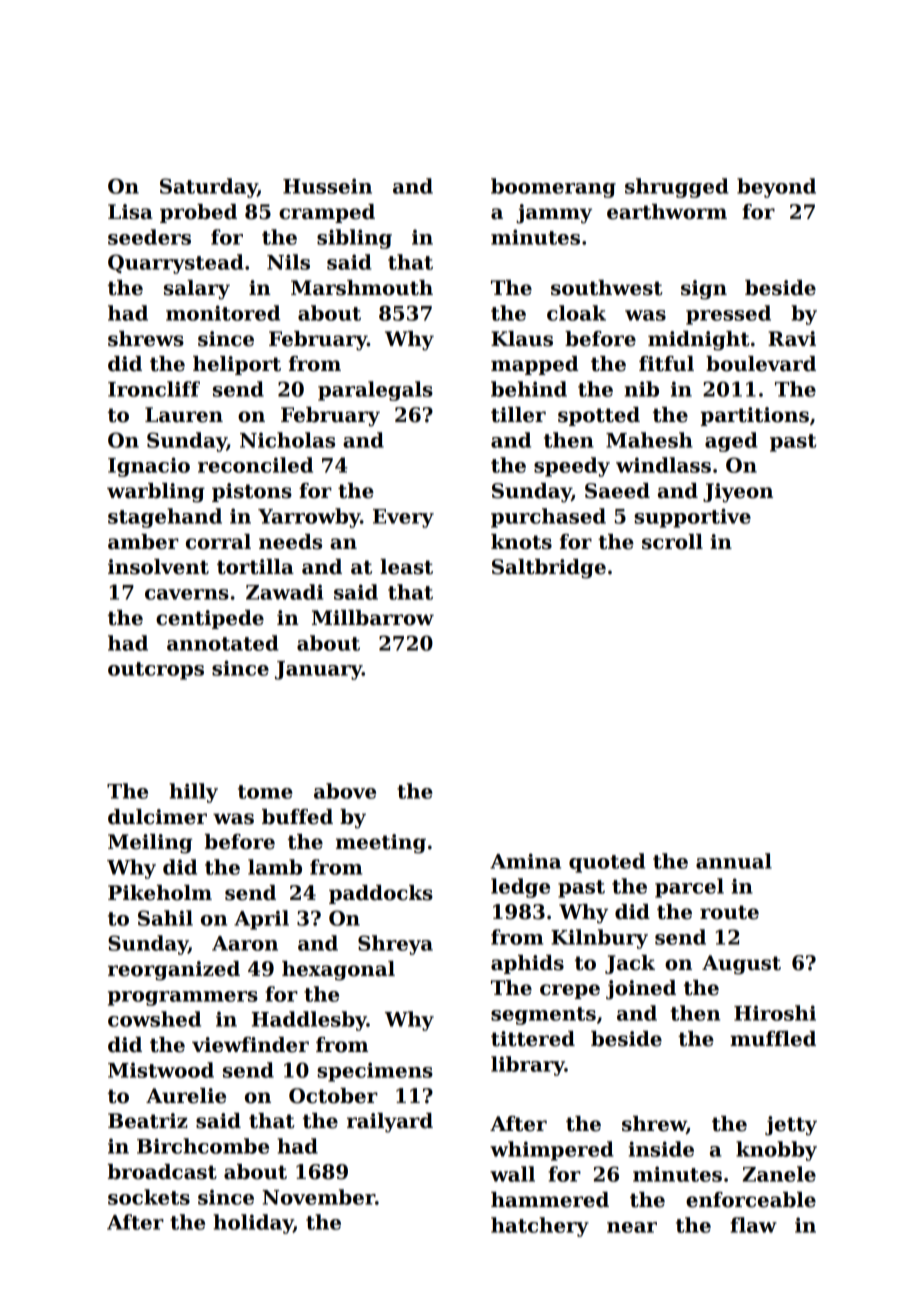  Describe the element at coordinates (528, 1066) in the image. I see `library` at that location.
